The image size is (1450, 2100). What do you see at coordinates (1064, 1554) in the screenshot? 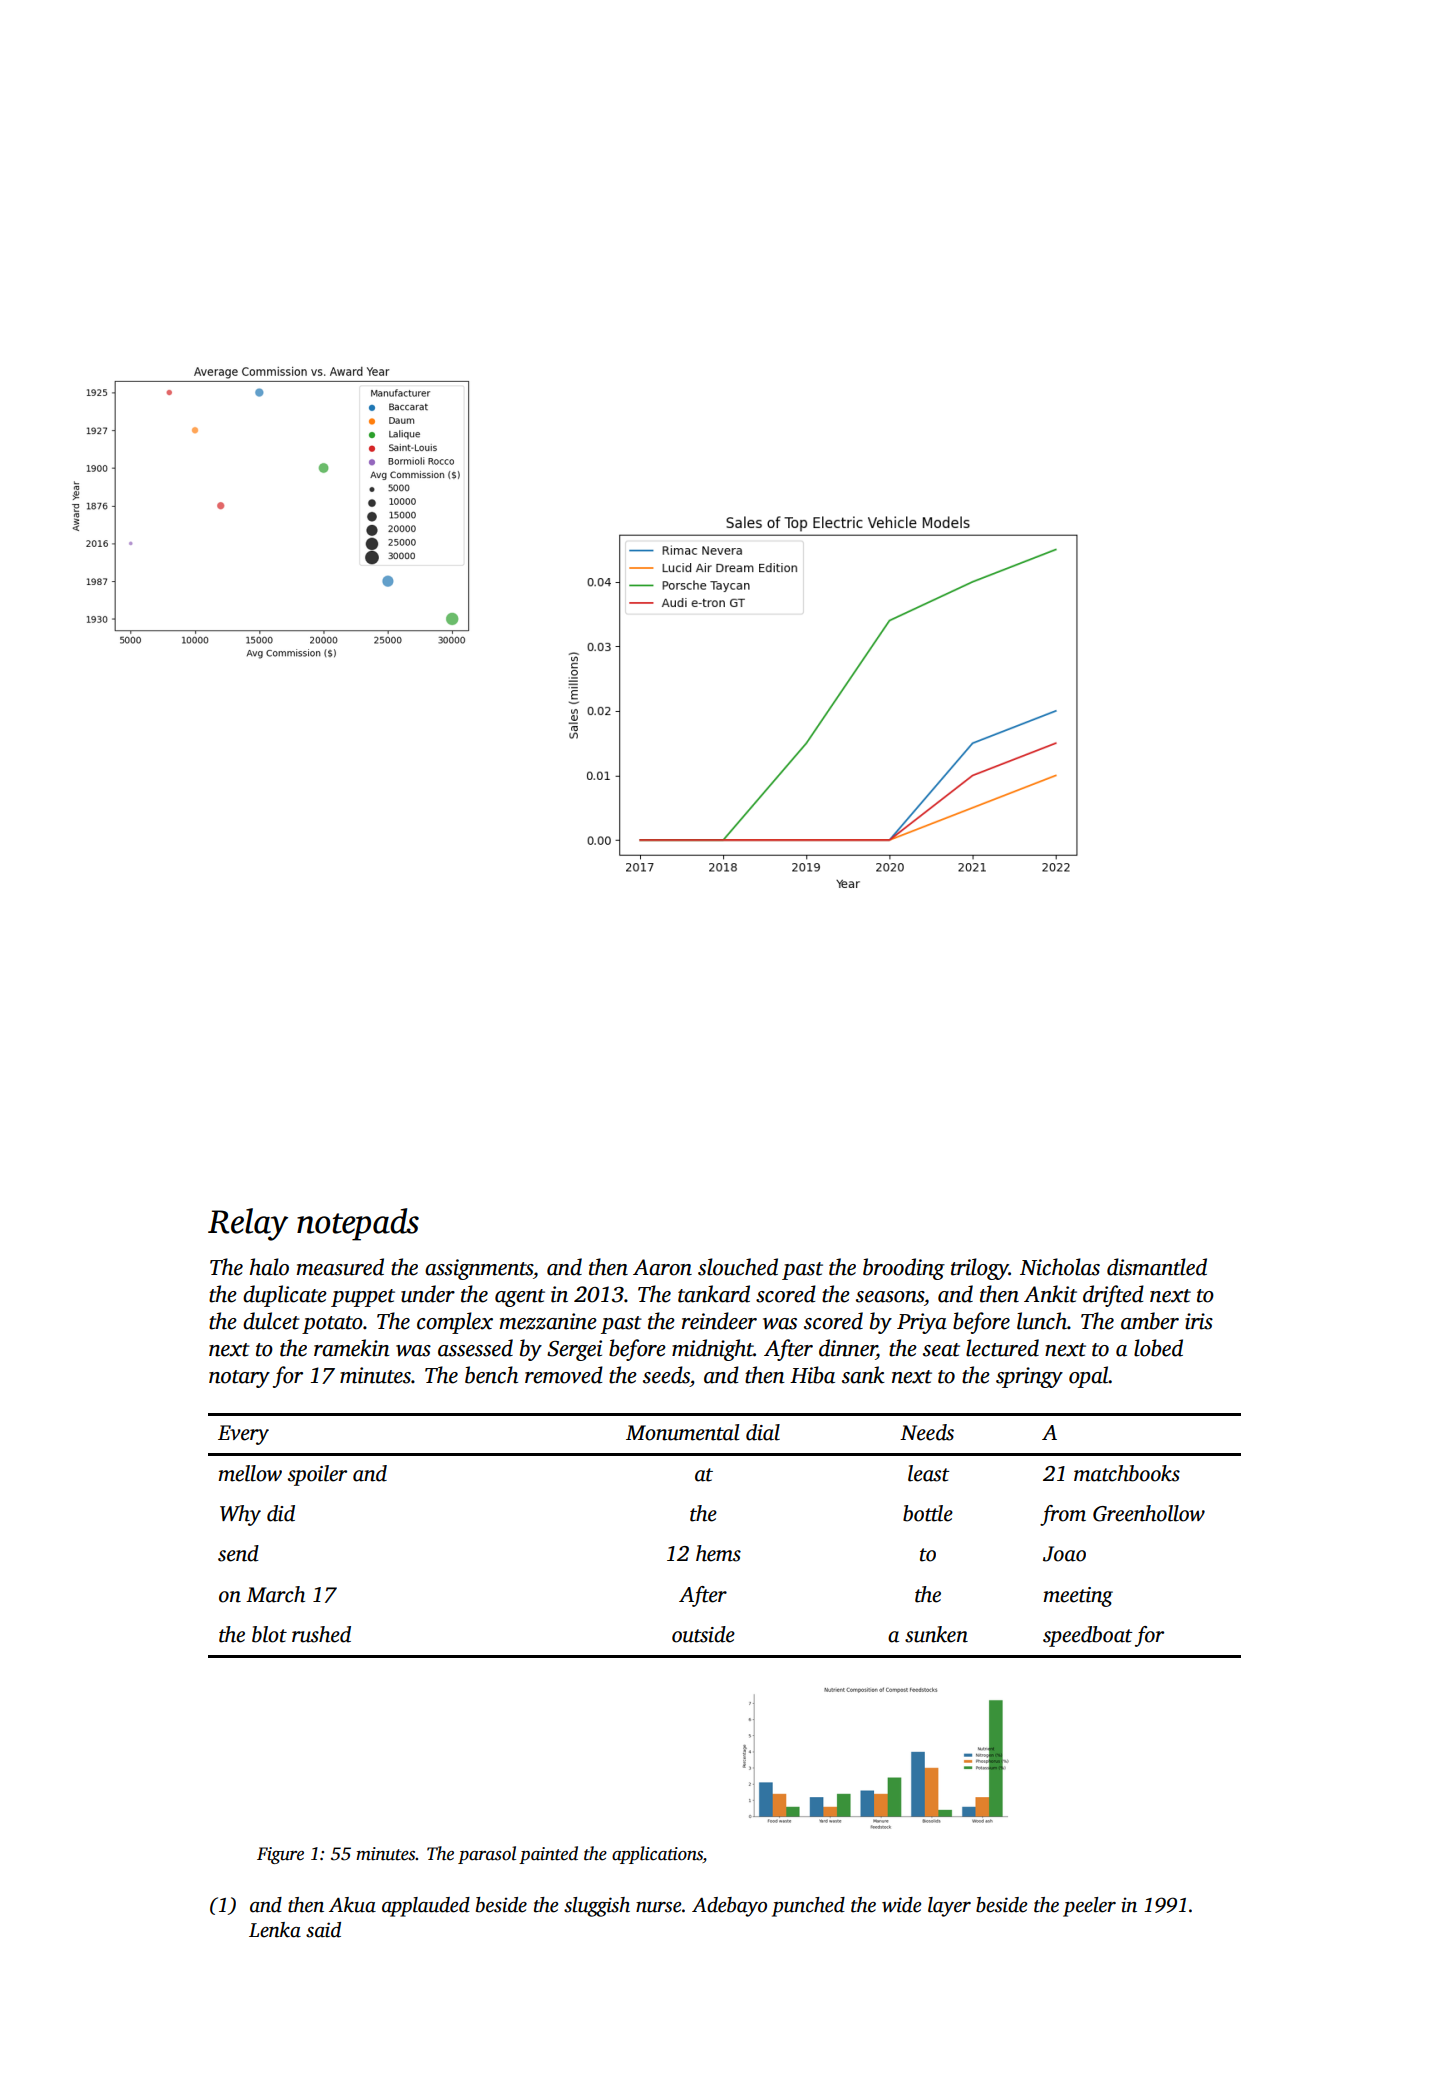
I see `Joao` at bounding box center [1064, 1554].
